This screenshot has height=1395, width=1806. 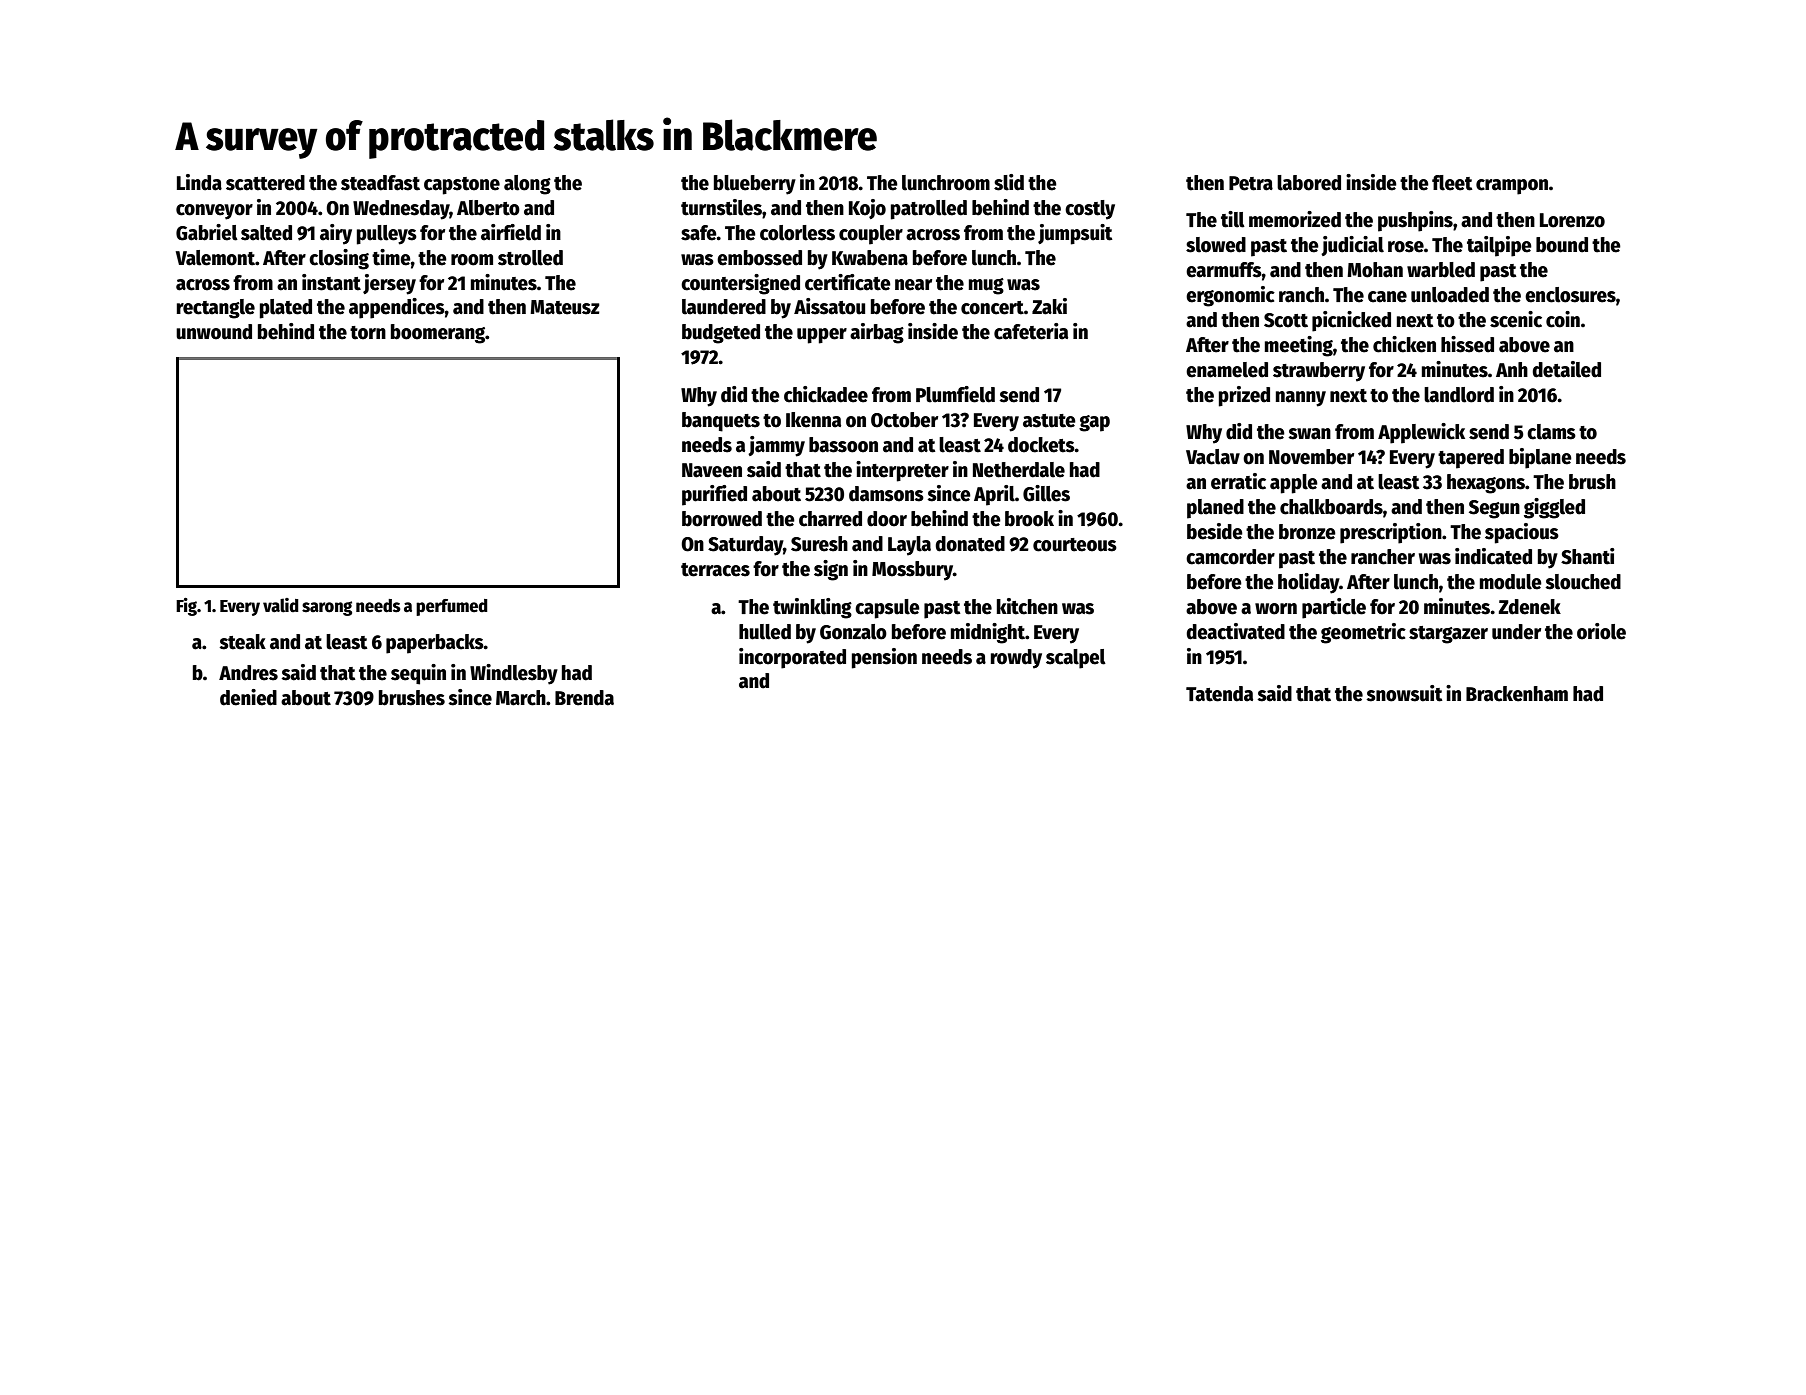 What do you see at coordinates (1551, 432) in the screenshot?
I see `clams` at bounding box center [1551, 432].
